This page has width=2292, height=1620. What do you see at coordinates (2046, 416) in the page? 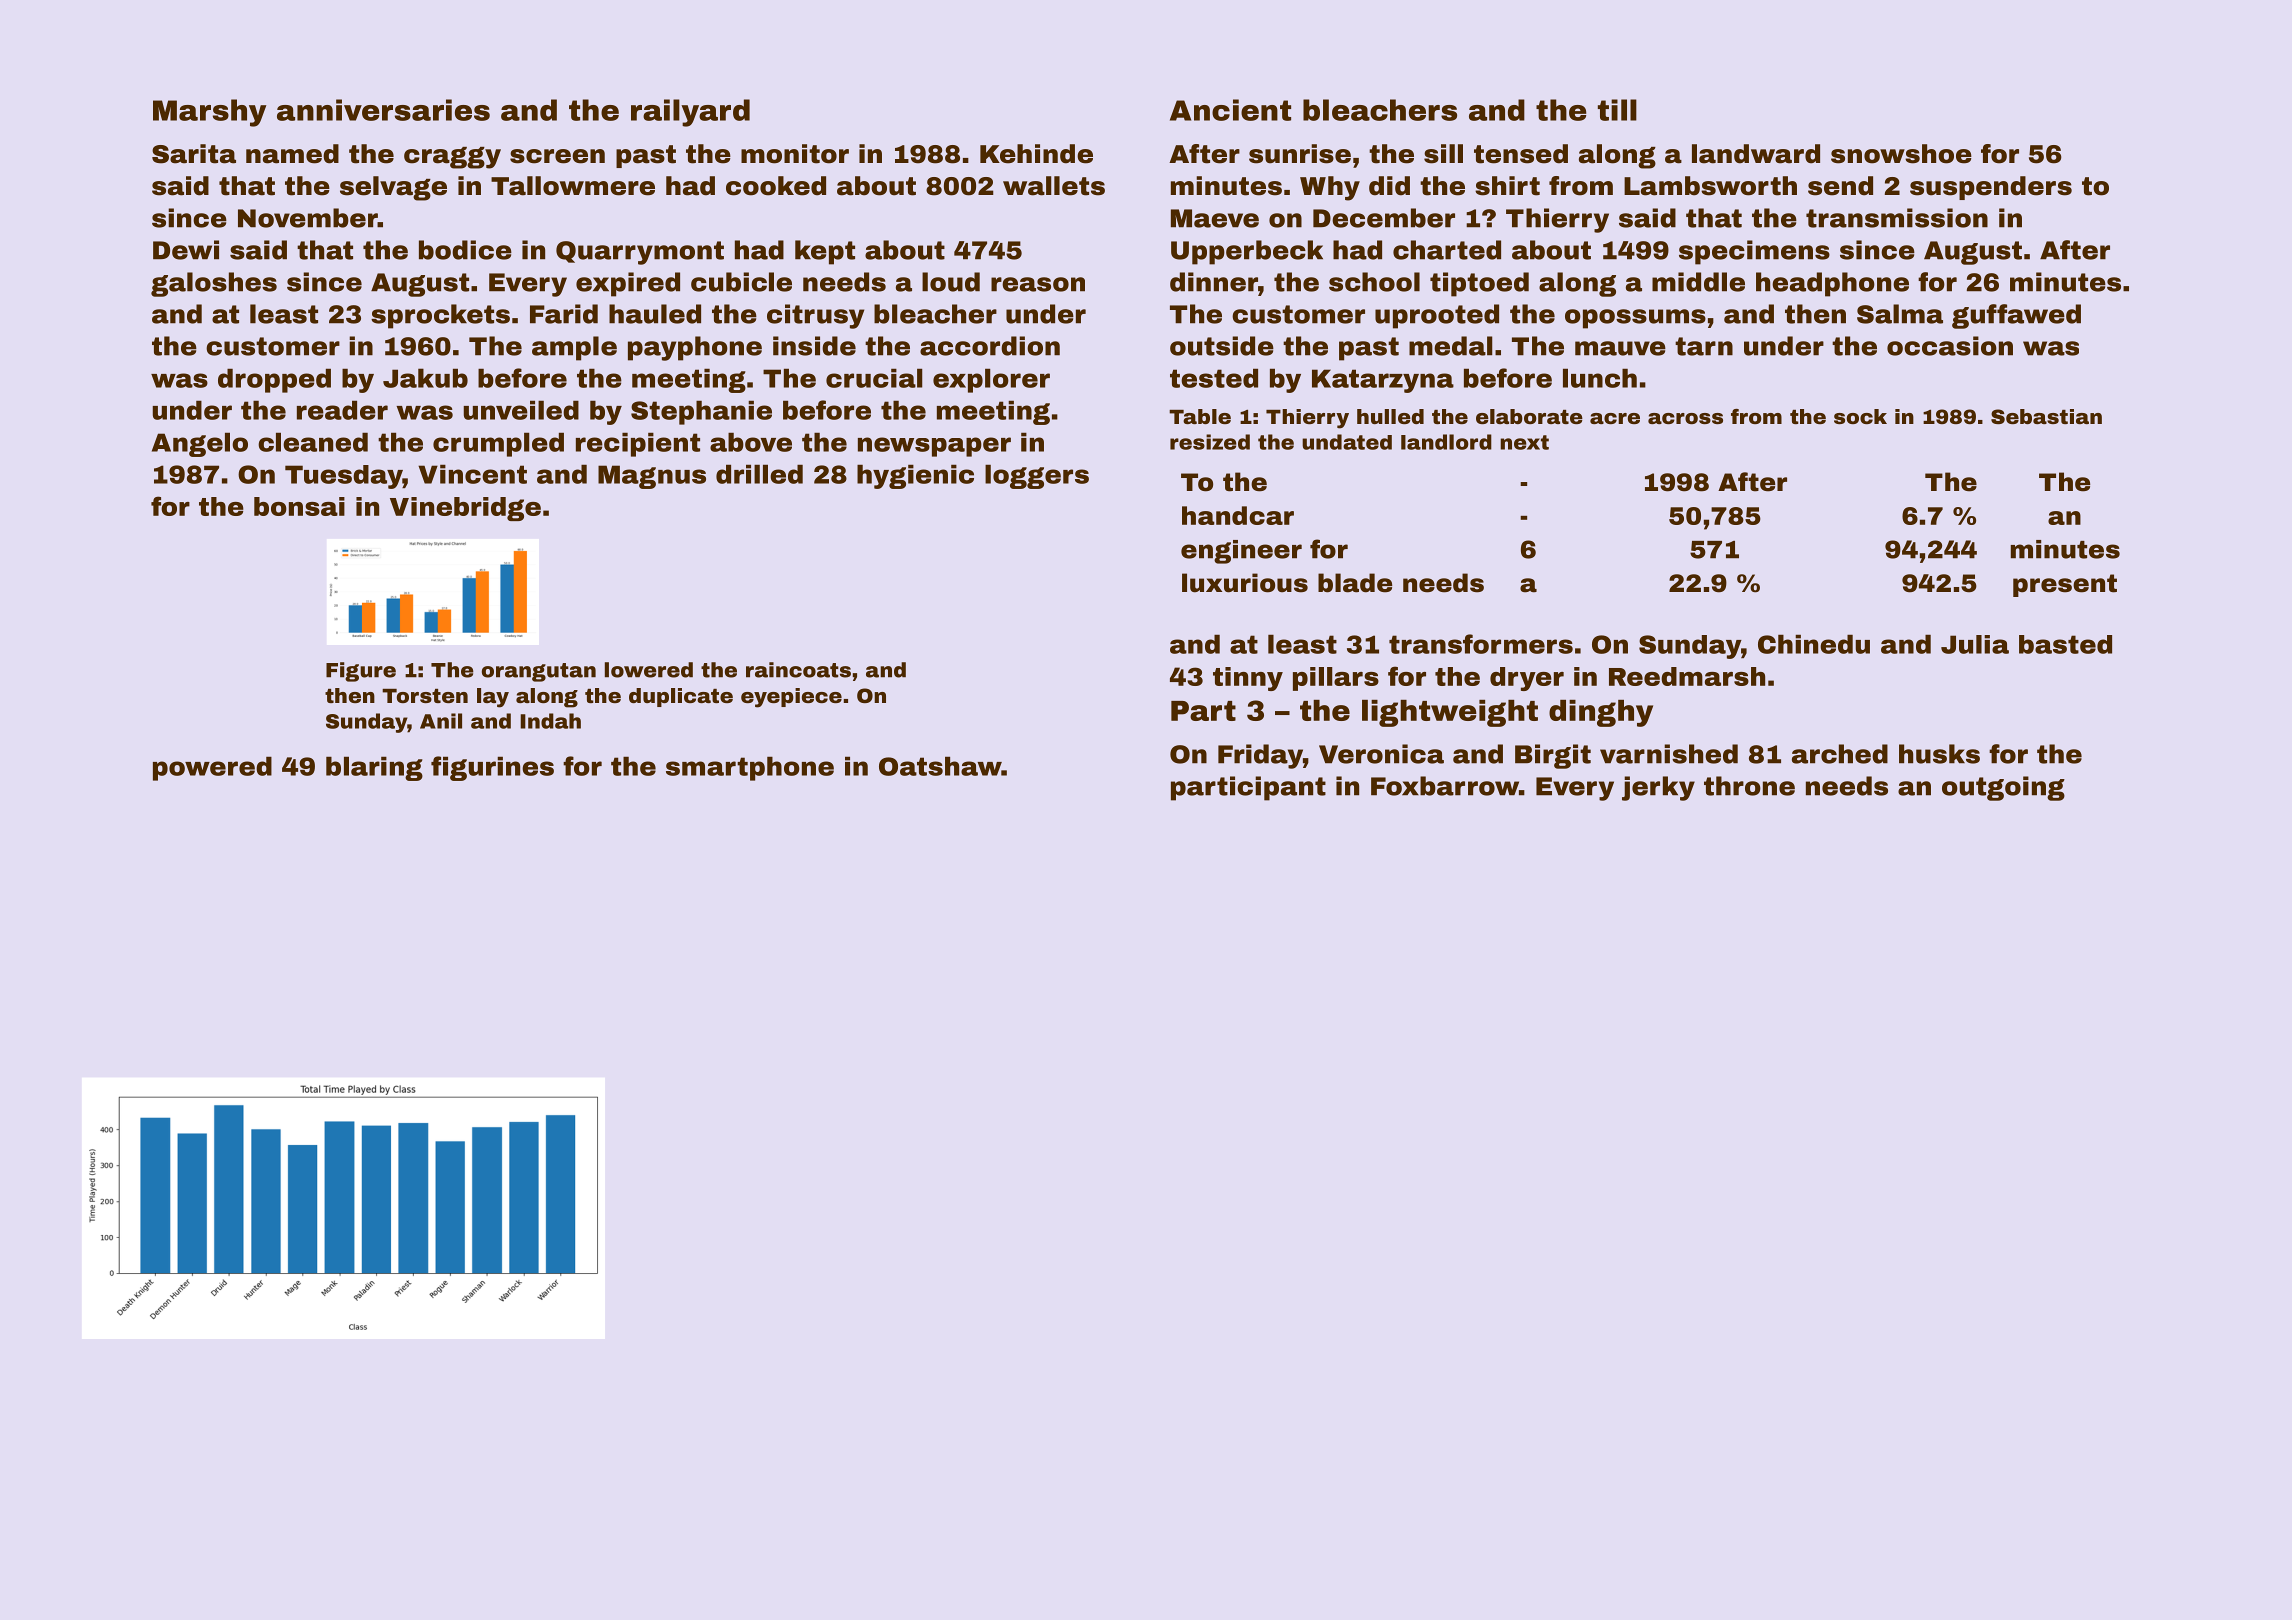
I see `Sebastian` at bounding box center [2046, 416].
